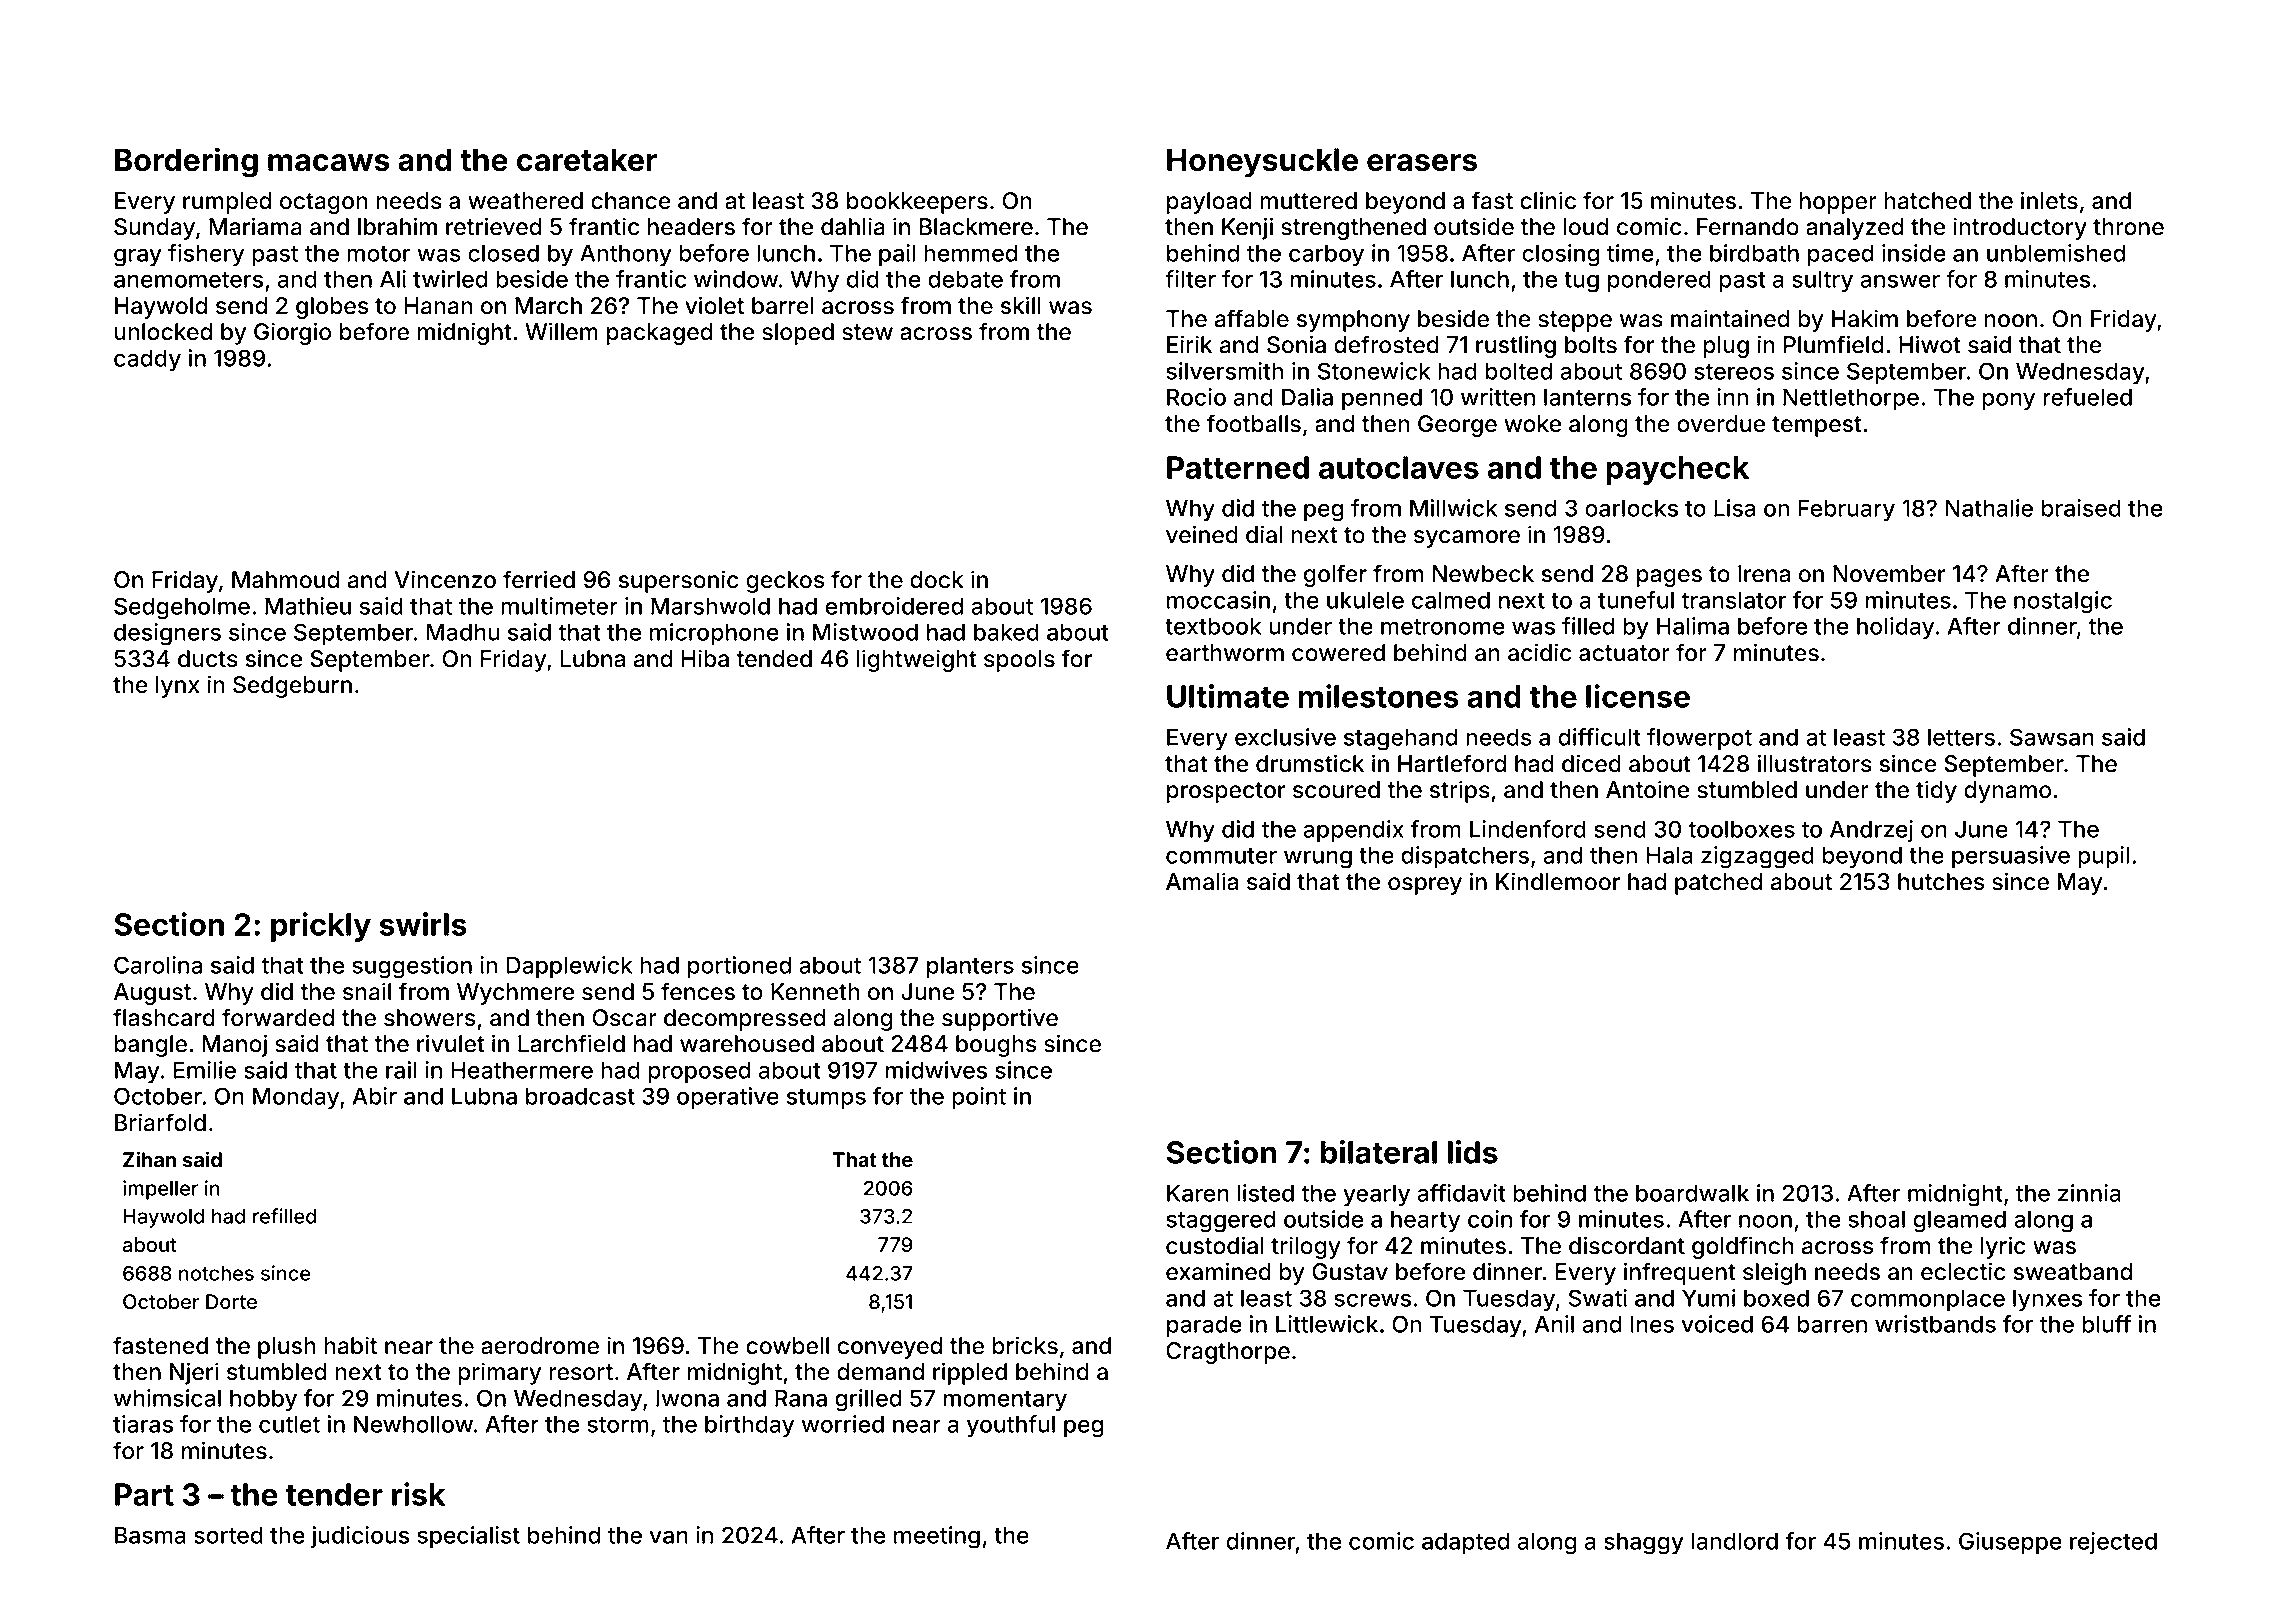 The image size is (2282, 1614). I want to click on difficult, so click(1599, 737).
